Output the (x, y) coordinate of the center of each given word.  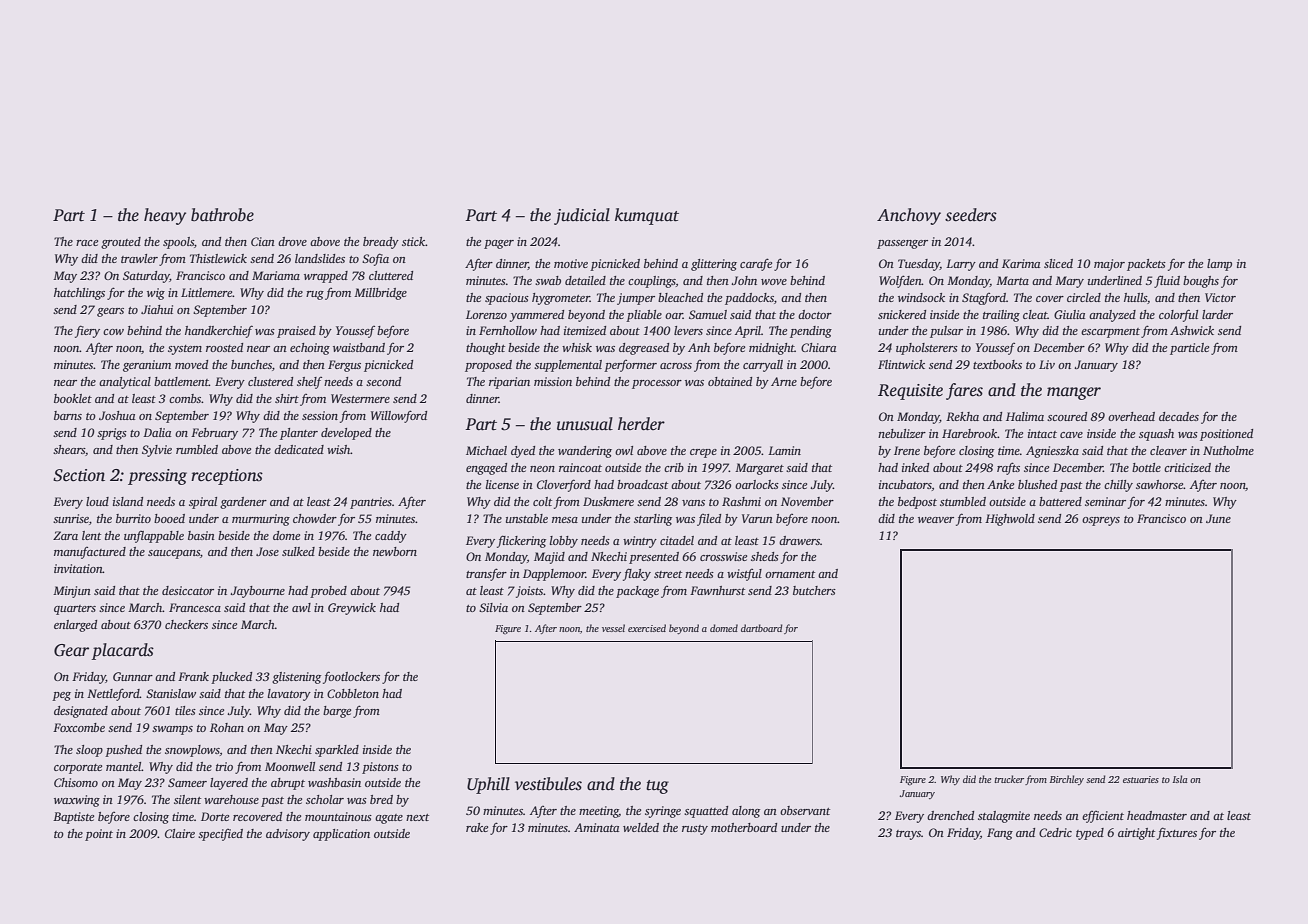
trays (908, 835)
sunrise (71, 518)
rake (477, 827)
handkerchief (219, 331)
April (748, 332)
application (341, 835)
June (1218, 518)
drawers (799, 540)
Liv (1047, 364)
